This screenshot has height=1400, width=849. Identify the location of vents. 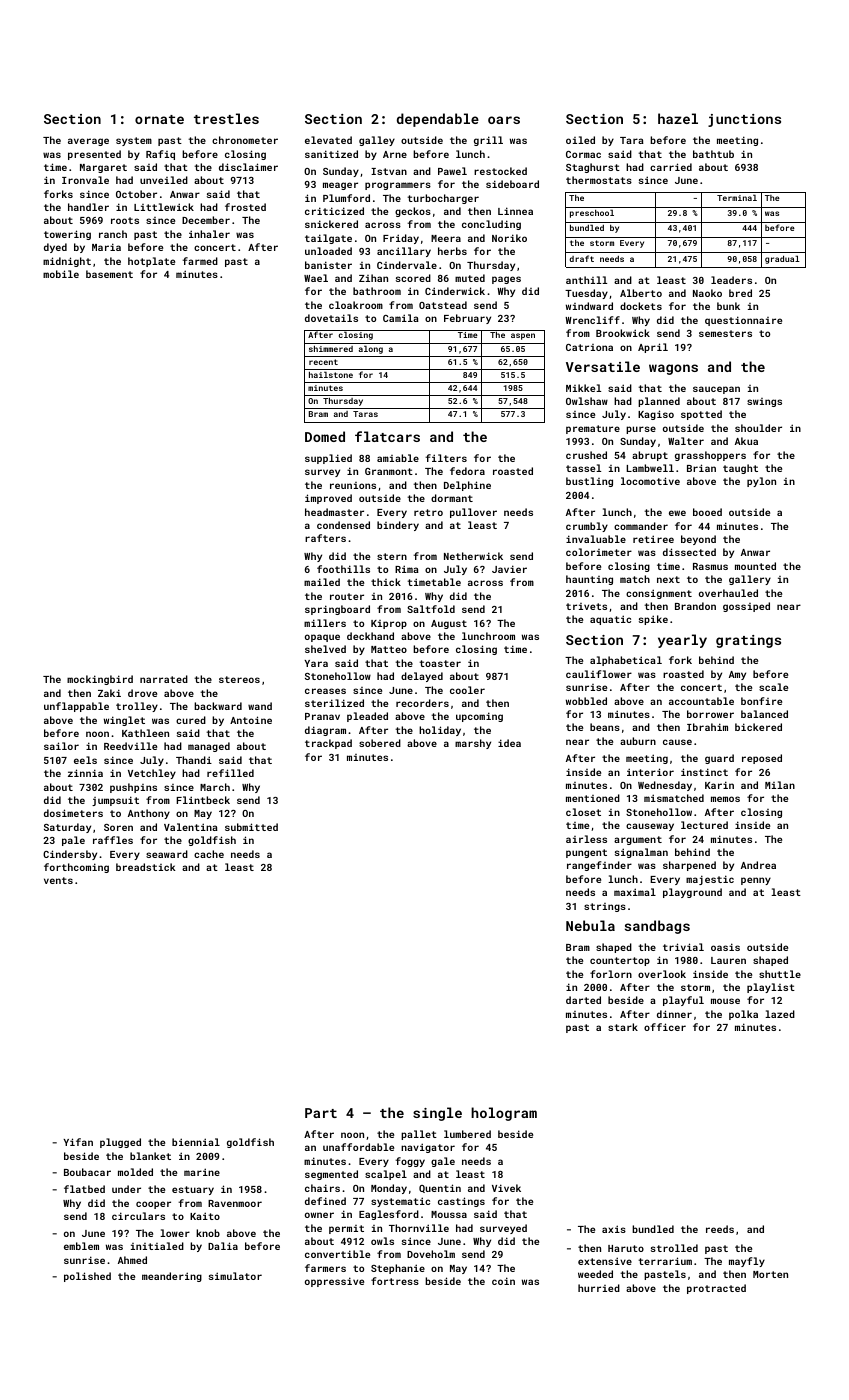
(58, 880).
